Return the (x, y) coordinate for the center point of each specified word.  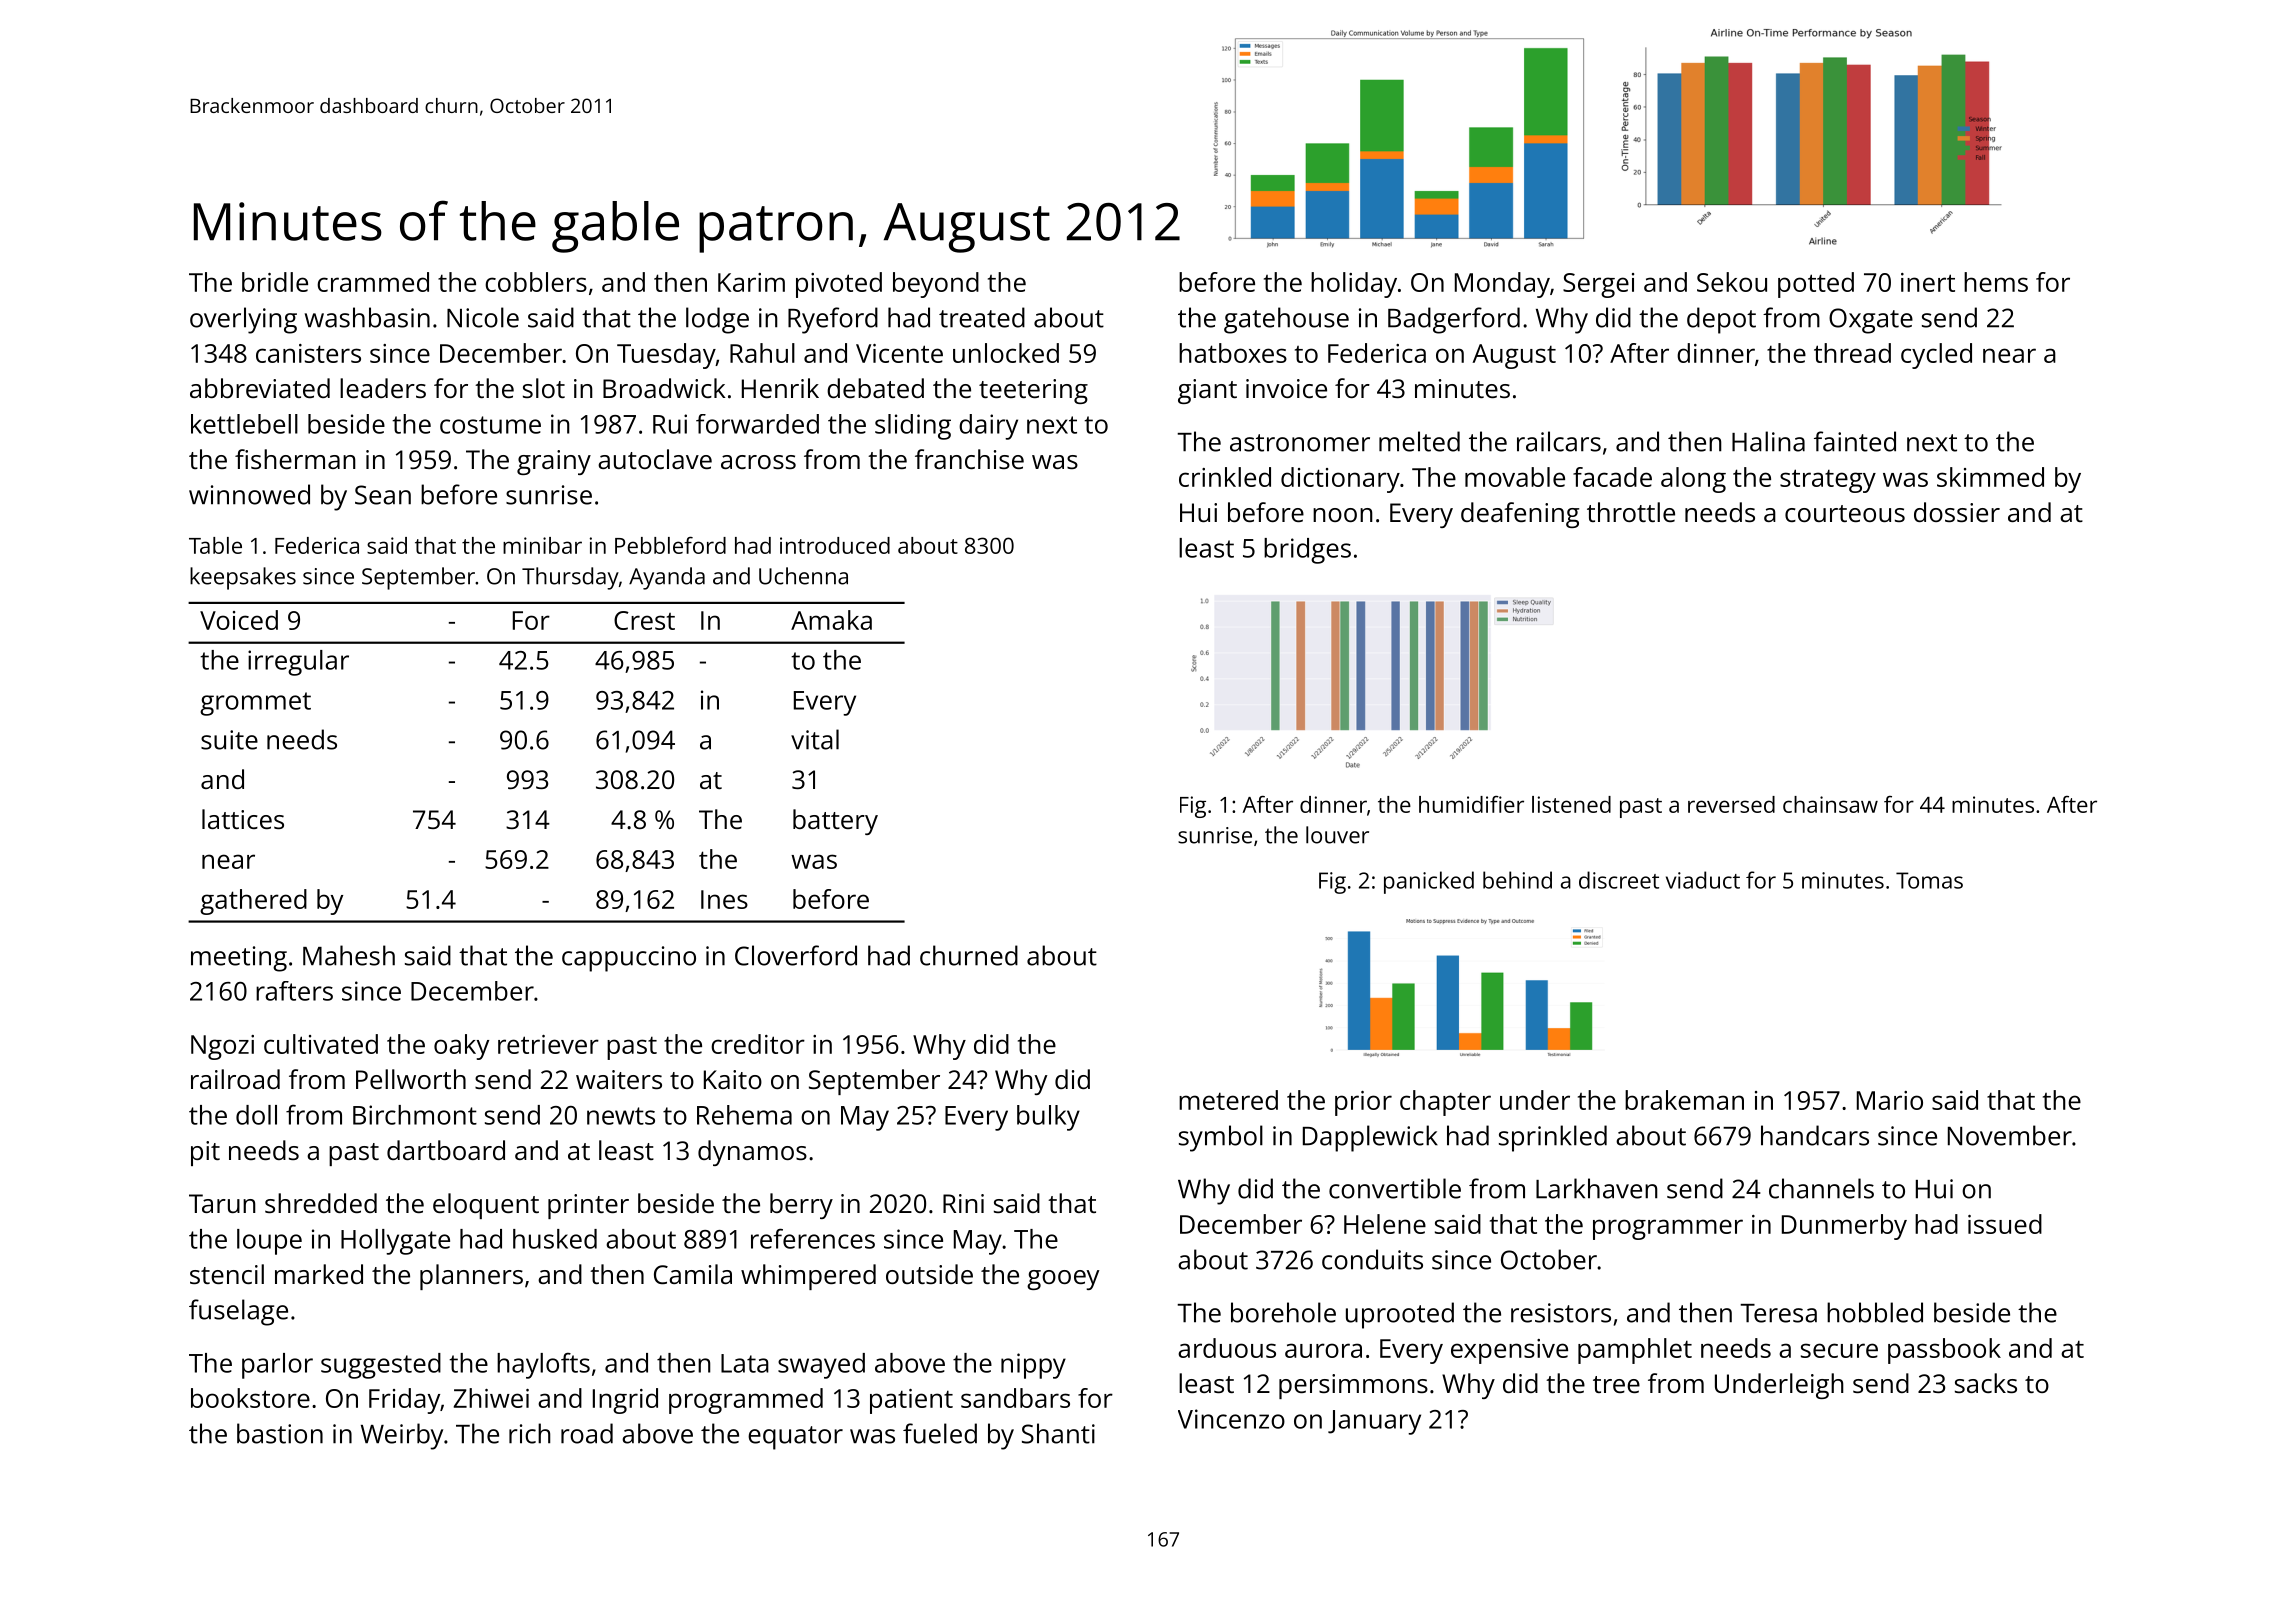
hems (1996, 282)
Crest (644, 620)
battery (835, 822)
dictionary (1340, 480)
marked (319, 1274)
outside (929, 1274)
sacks (1986, 1383)
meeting (239, 959)
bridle (275, 282)
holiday (1354, 285)
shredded (321, 1203)
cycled (1936, 356)
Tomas (1929, 880)
